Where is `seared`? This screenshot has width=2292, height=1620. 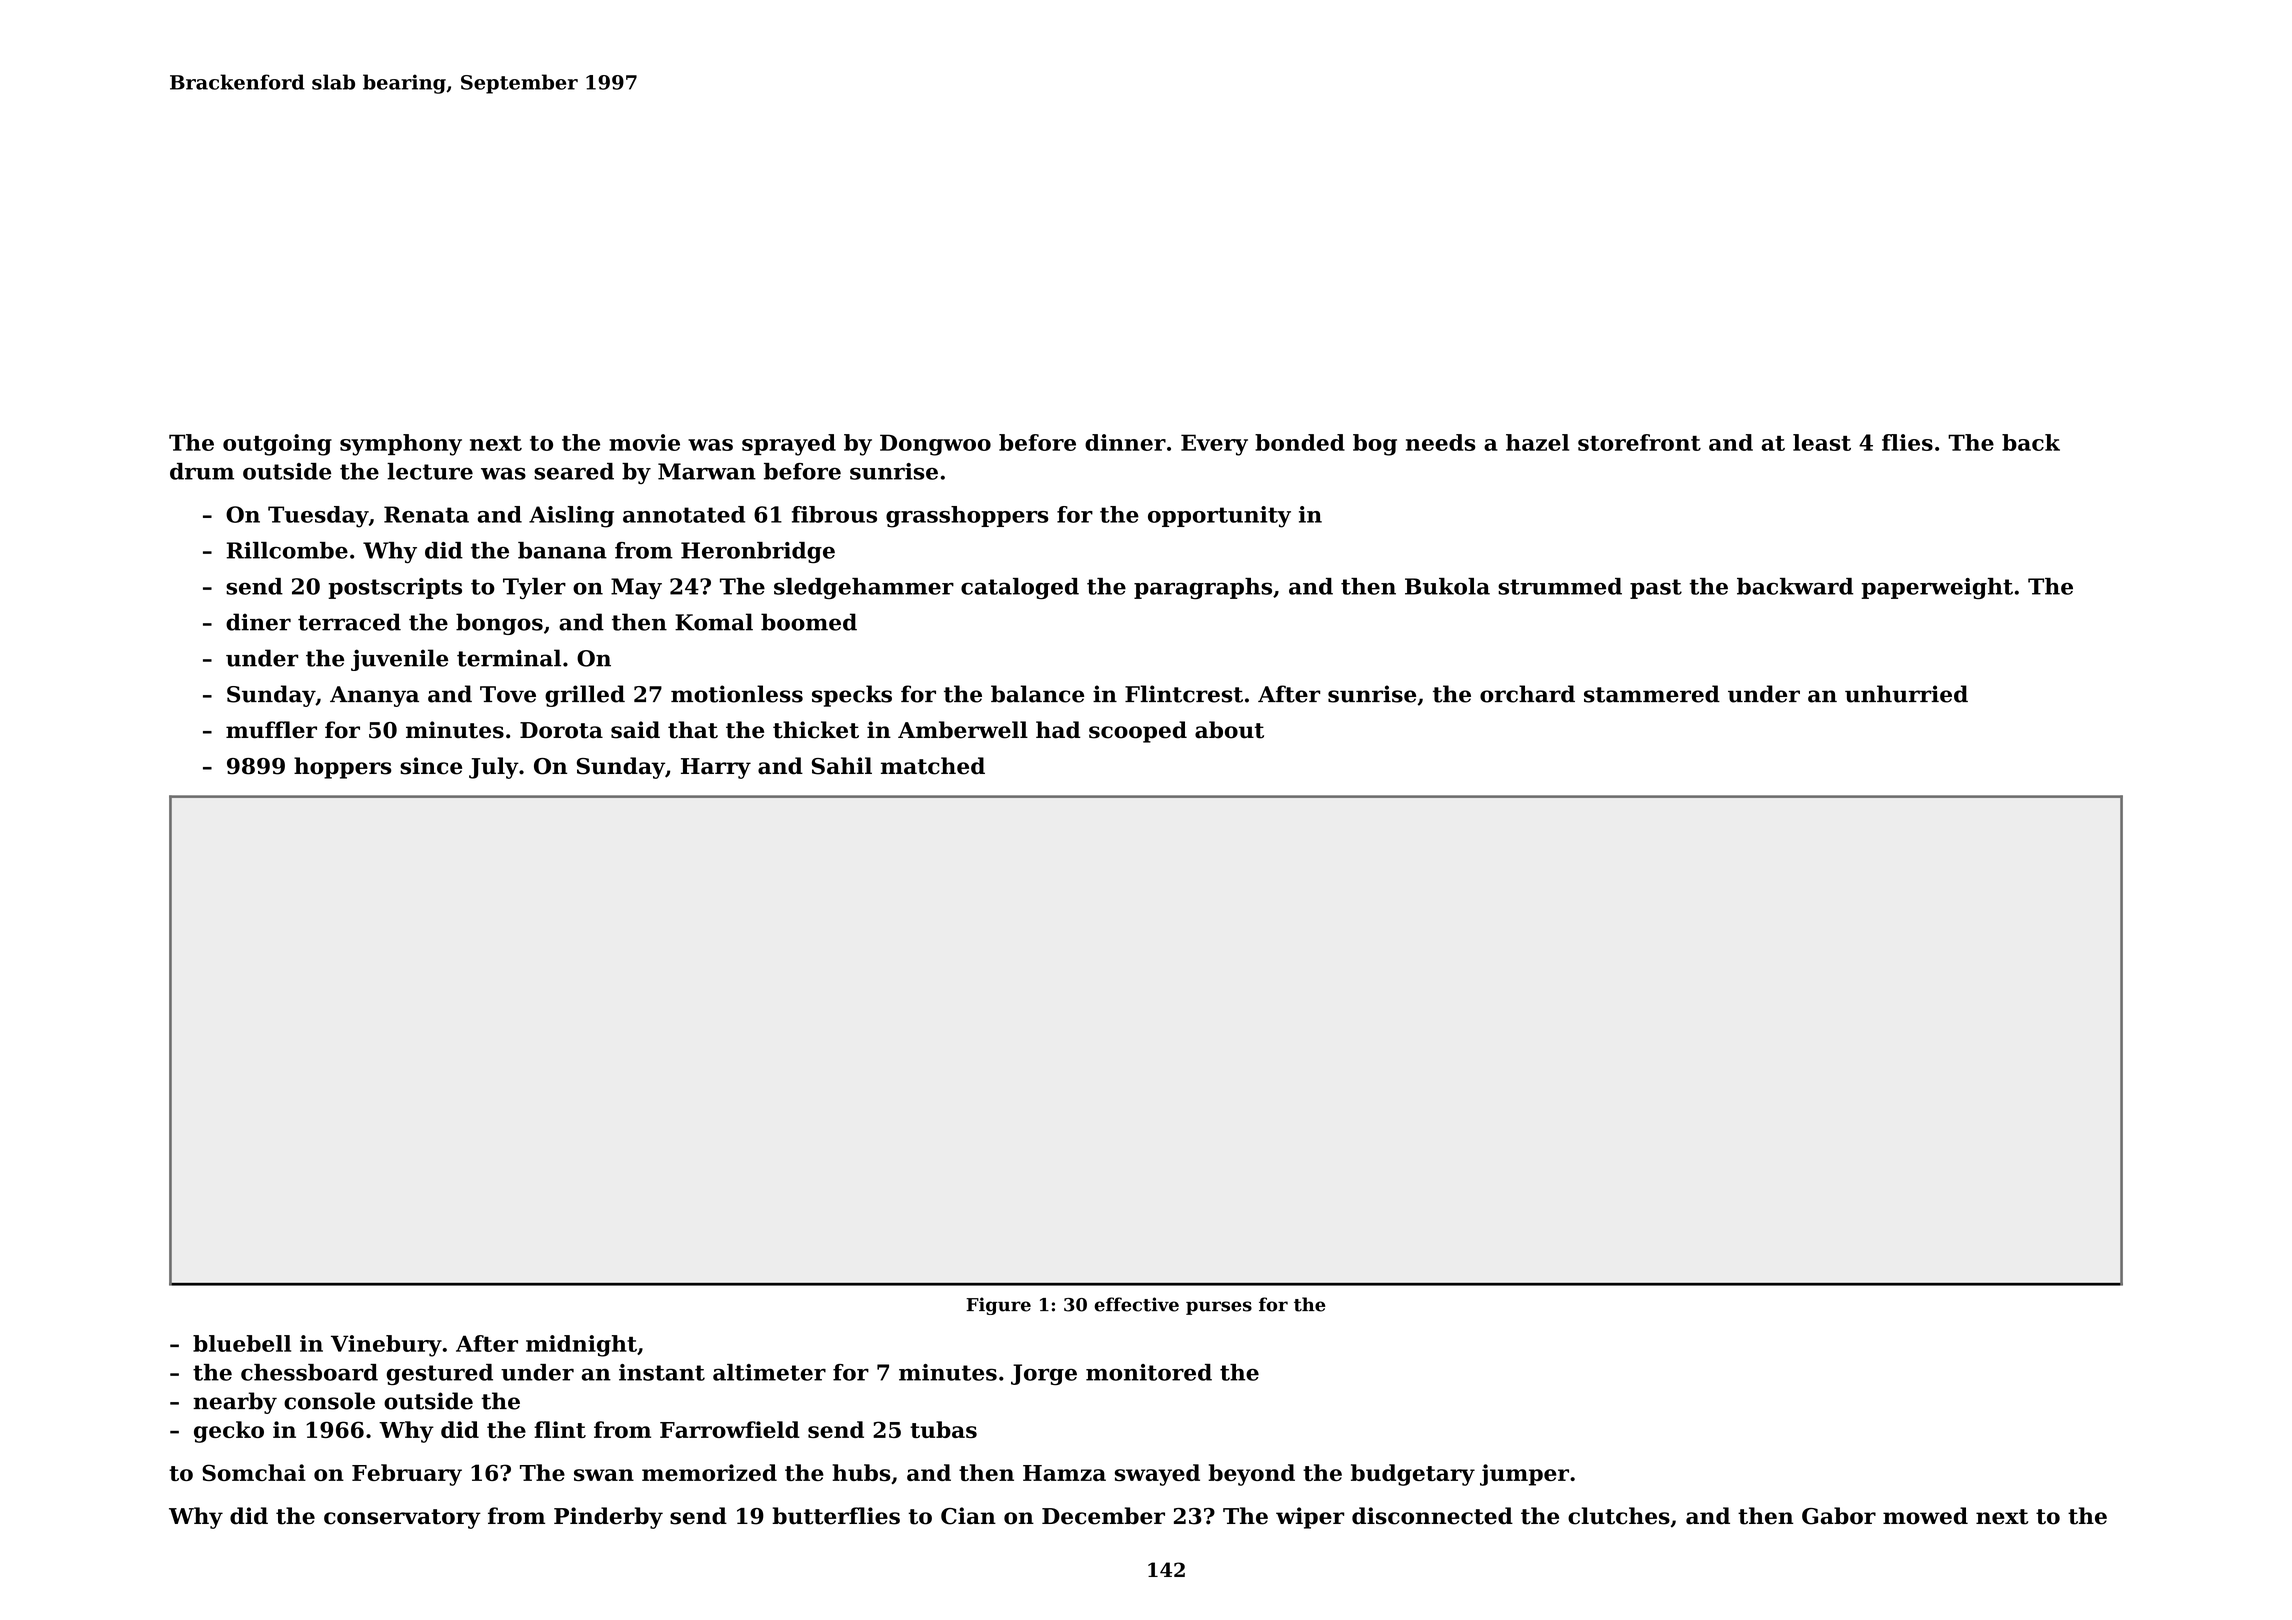 seared is located at coordinates (574, 471).
